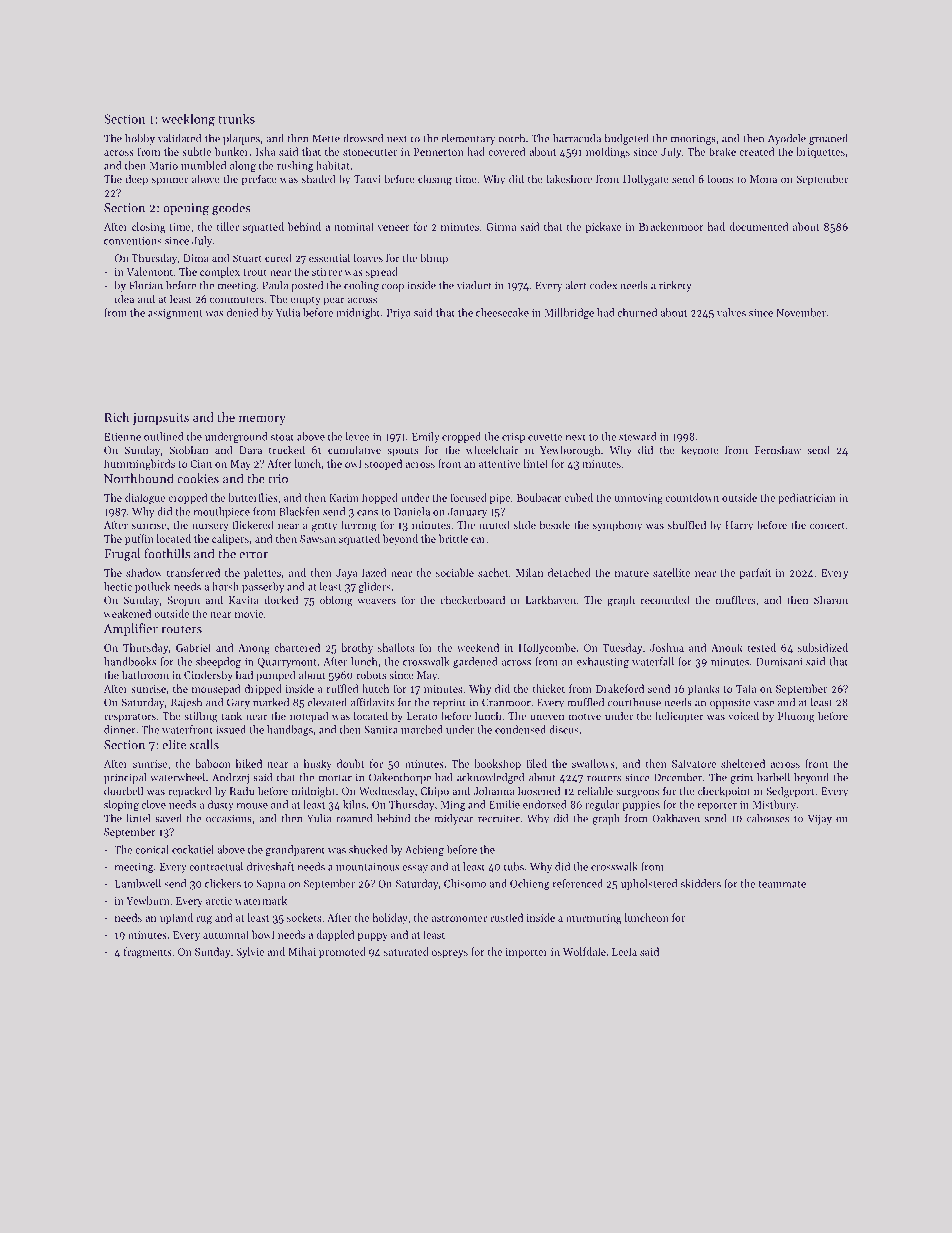  What do you see at coordinates (139, 478) in the image?
I see `Northbound` at bounding box center [139, 478].
